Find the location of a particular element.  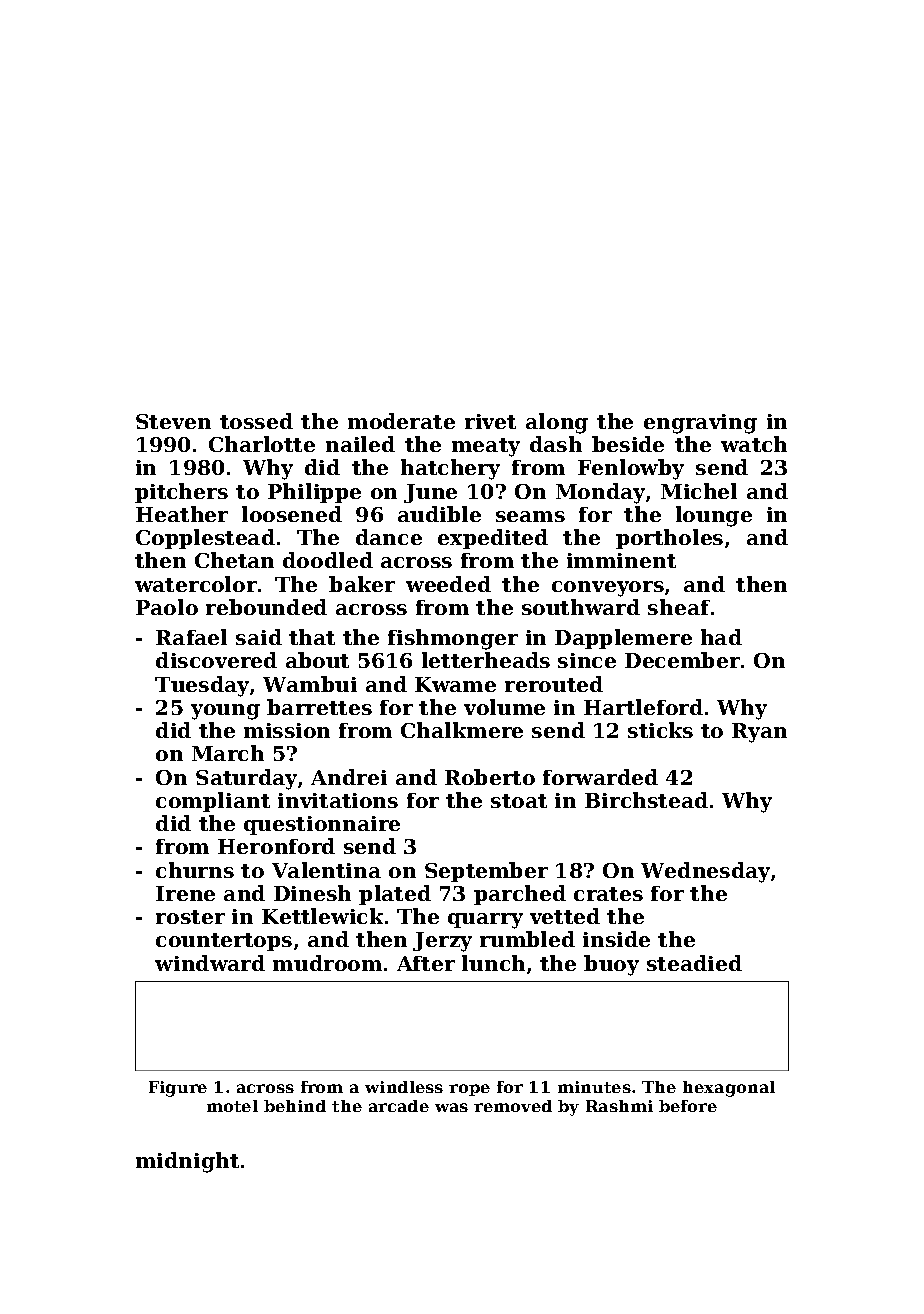

vetted is located at coordinates (565, 916).
